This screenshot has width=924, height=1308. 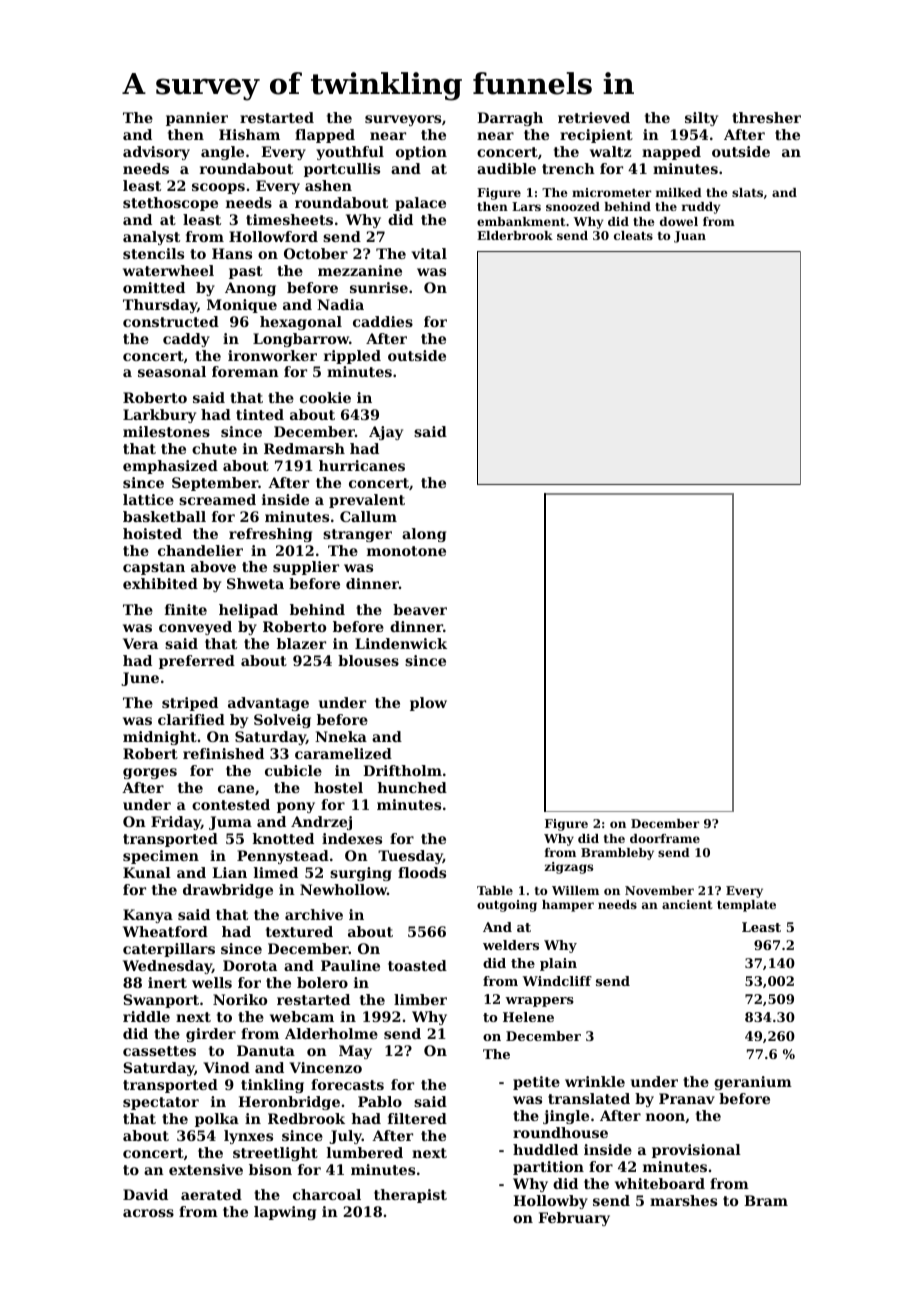 I want to click on slats, so click(x=747, y=192).
